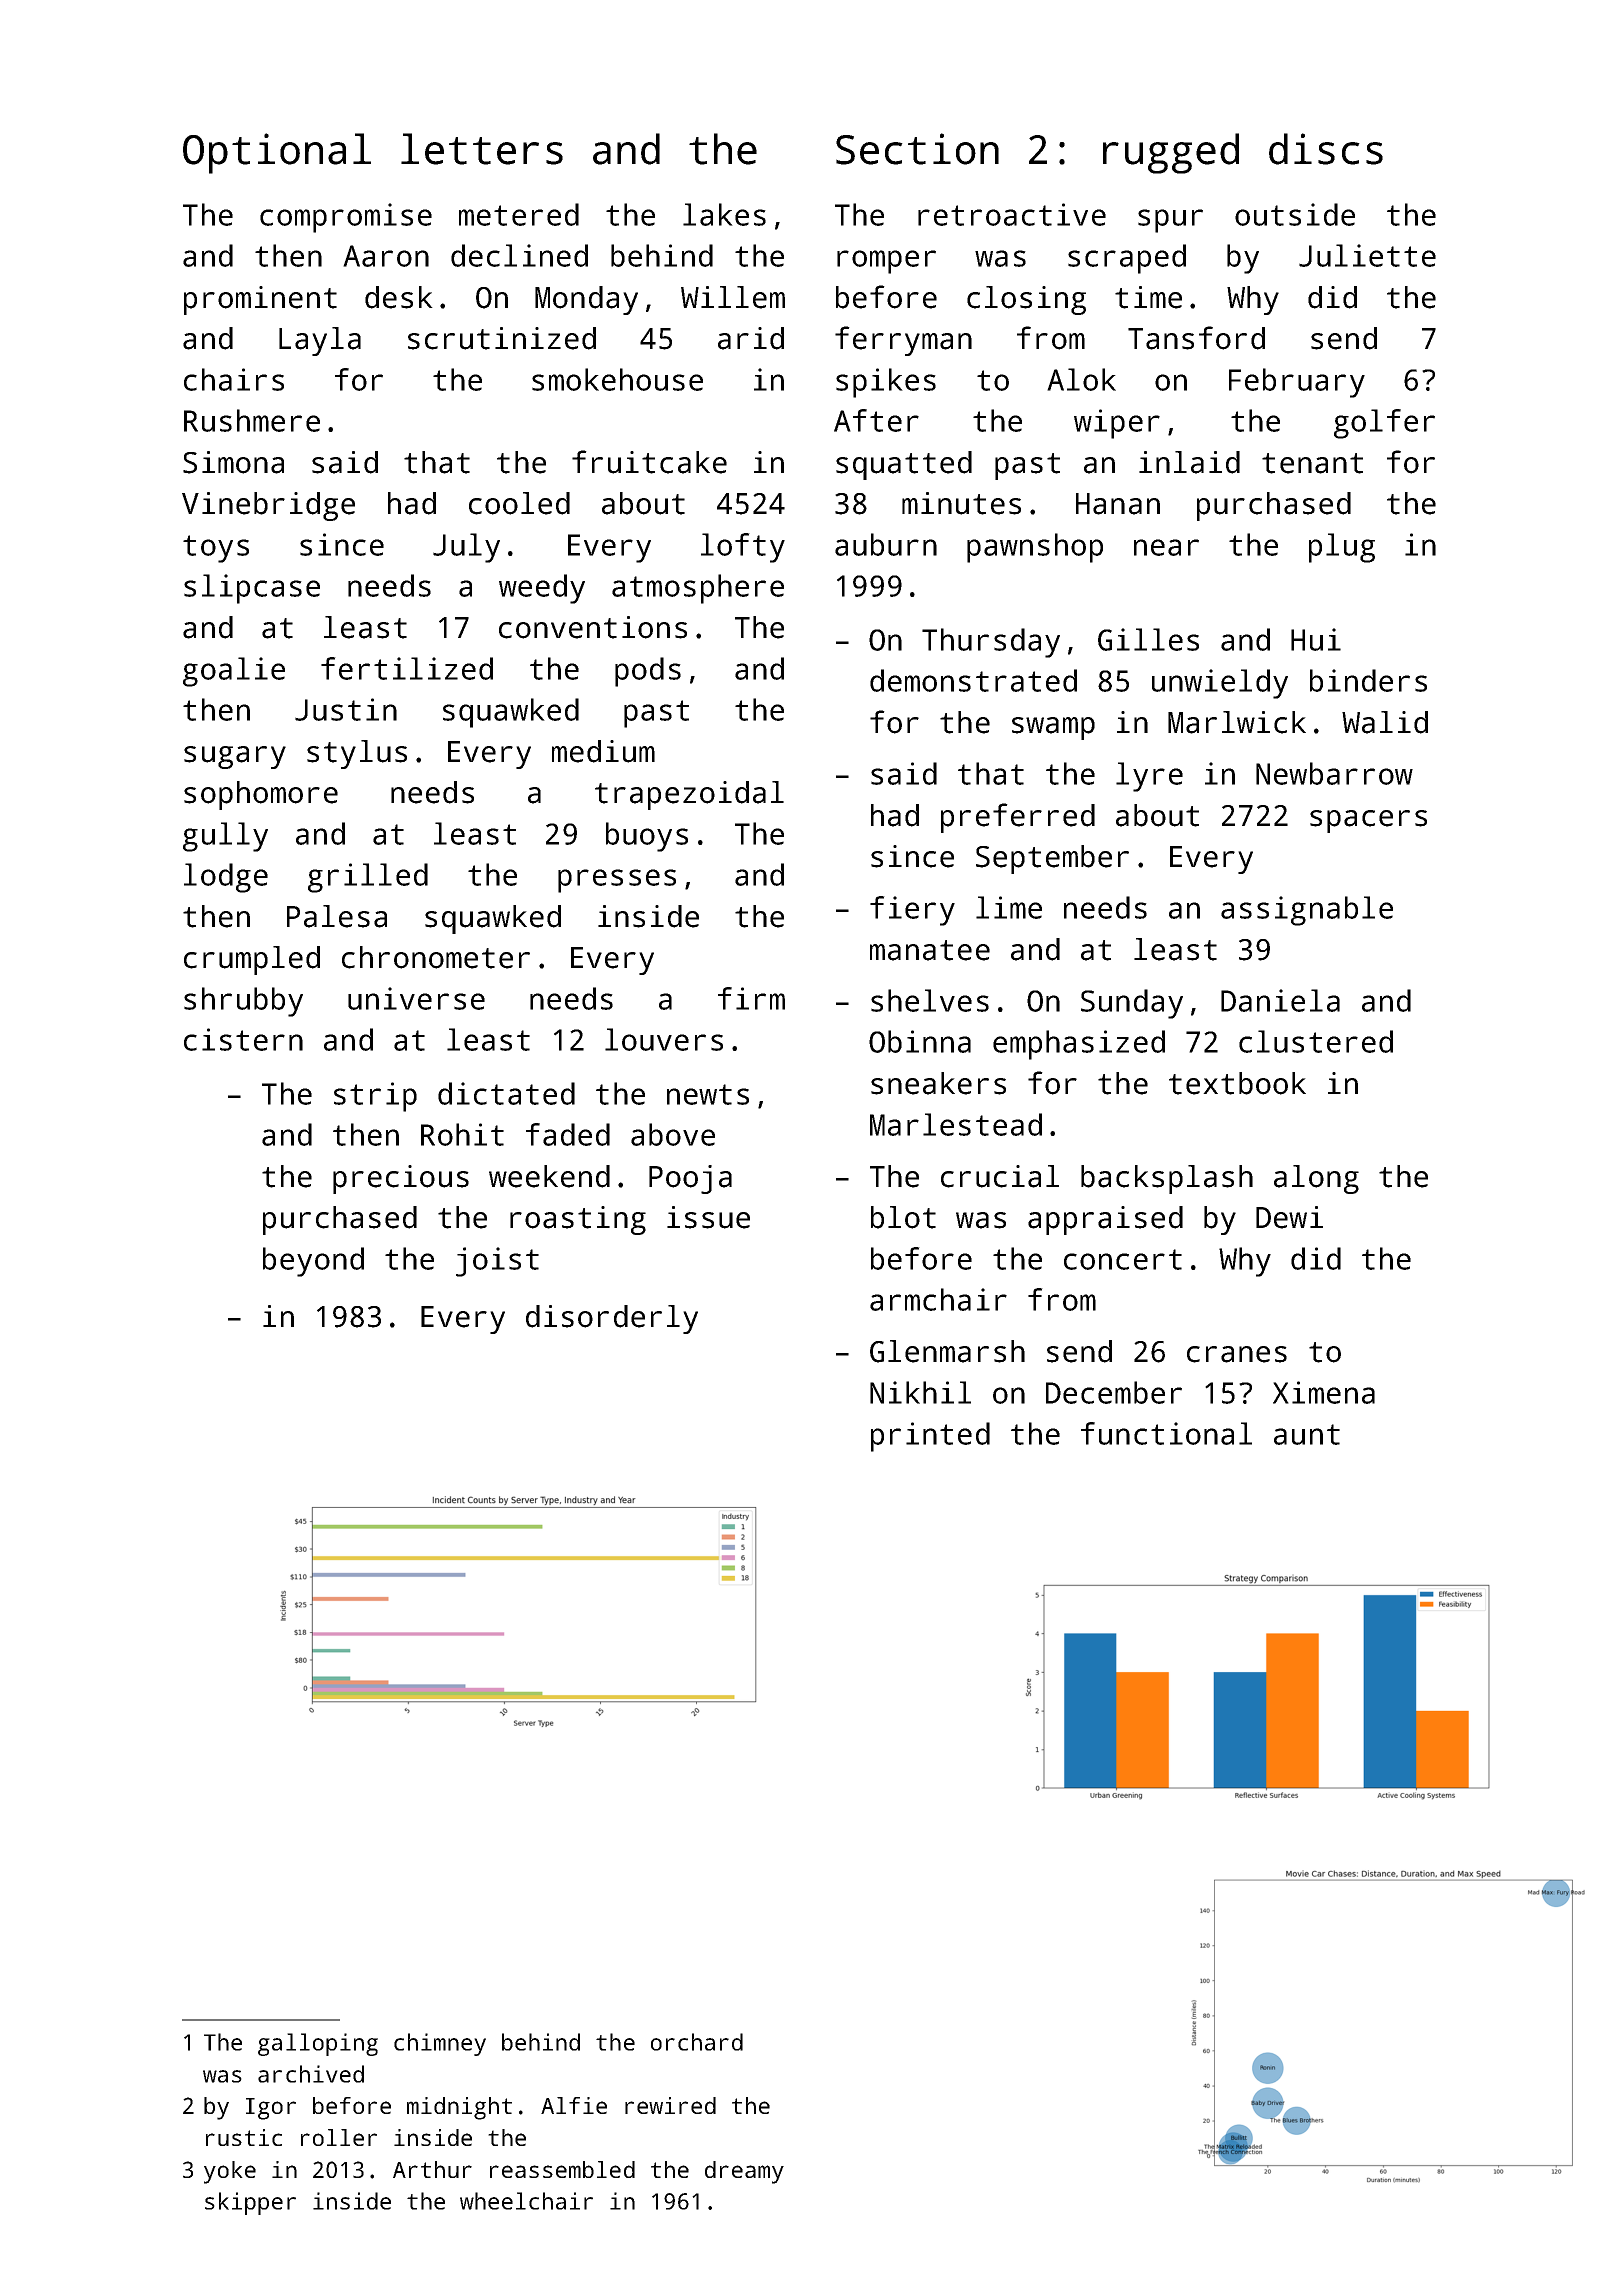 The image size is (1620, 2292). I want to click on yoke, so click(230, 2172).
